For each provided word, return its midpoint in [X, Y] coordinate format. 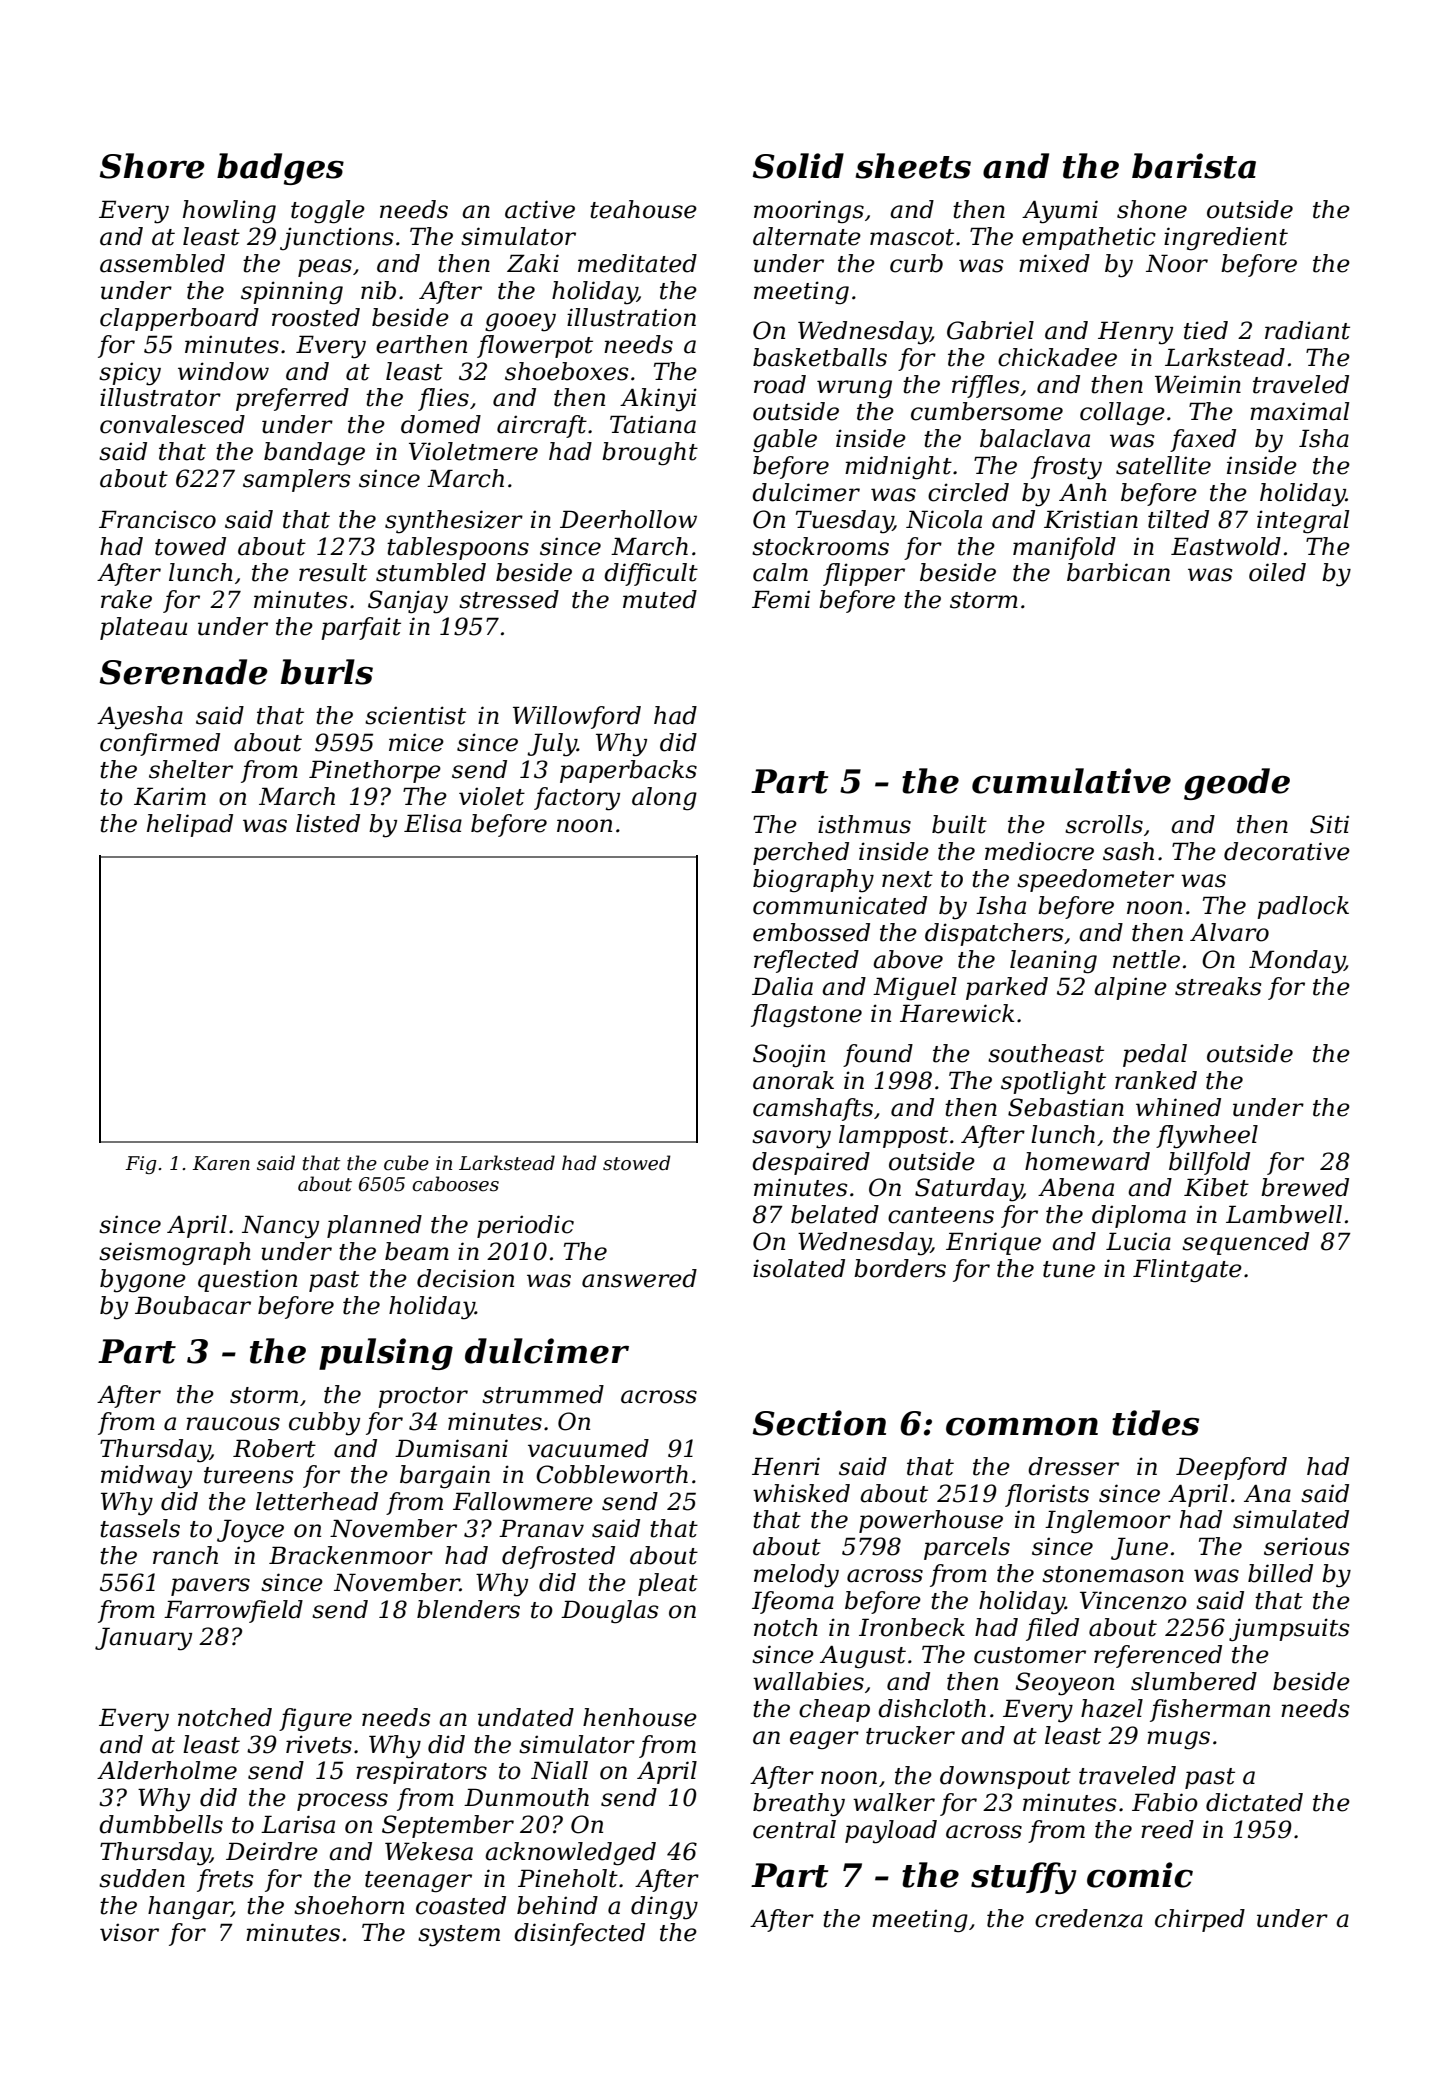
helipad [190, 825]
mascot [912, 237]
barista [1194, 166]
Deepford [1231, 1468]
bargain [445, 1477]
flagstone [806, 1016]
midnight [898, 468]
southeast [1046, 1053]
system [459, 1936]
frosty [1066, 468]
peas [325, 268]
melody [796, 1576]
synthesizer [454, 522]
